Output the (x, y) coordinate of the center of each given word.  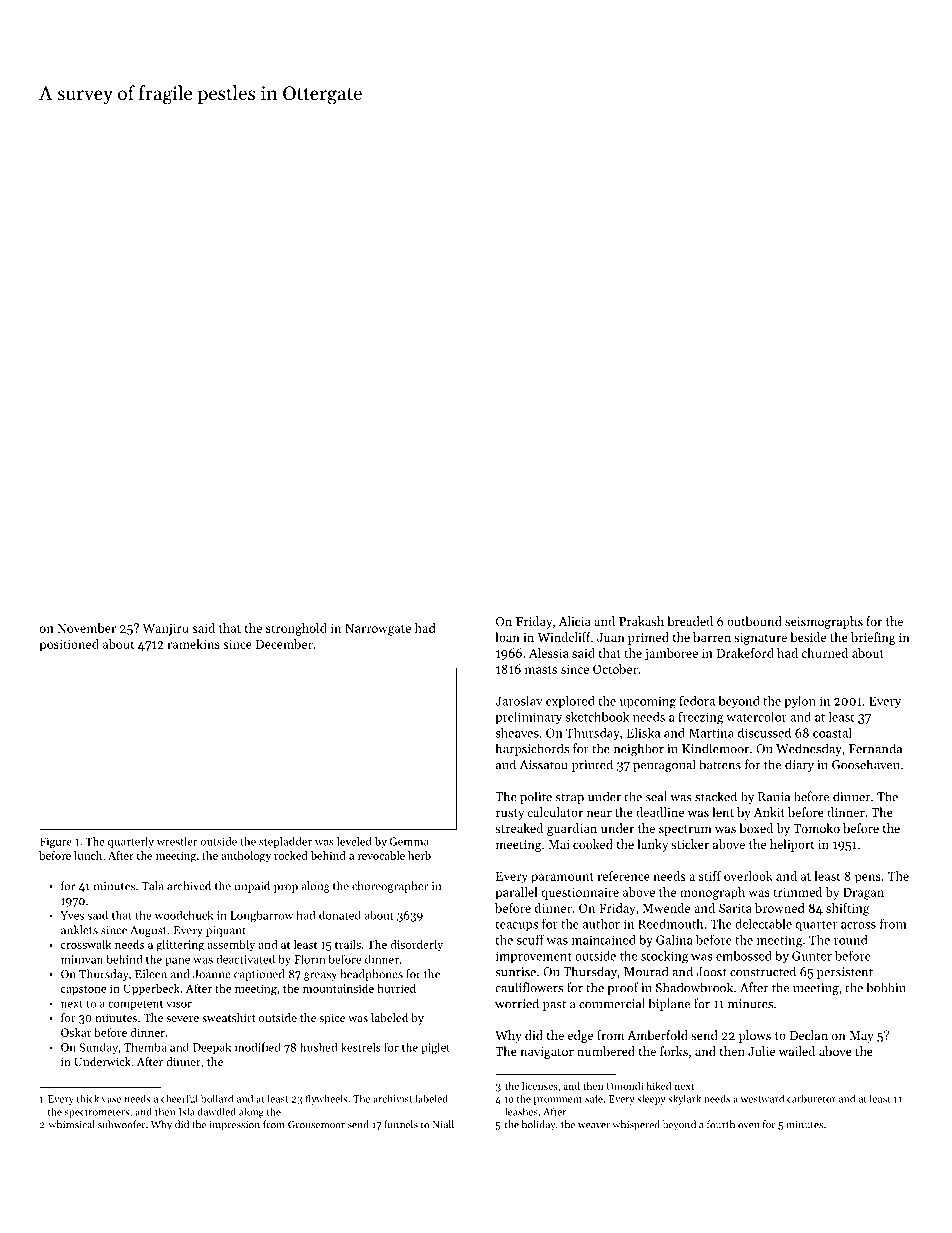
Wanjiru (166, 630)
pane (177, 961)
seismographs (824, 622)
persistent (845, 973)
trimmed (797, 892)
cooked (593, 844)
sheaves (517, 733)
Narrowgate (378, 630)
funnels (401, 1124)
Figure (56, 842)
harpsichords (532, 749)
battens (720, 764)
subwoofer (121, 1124)
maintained (604, 940)
